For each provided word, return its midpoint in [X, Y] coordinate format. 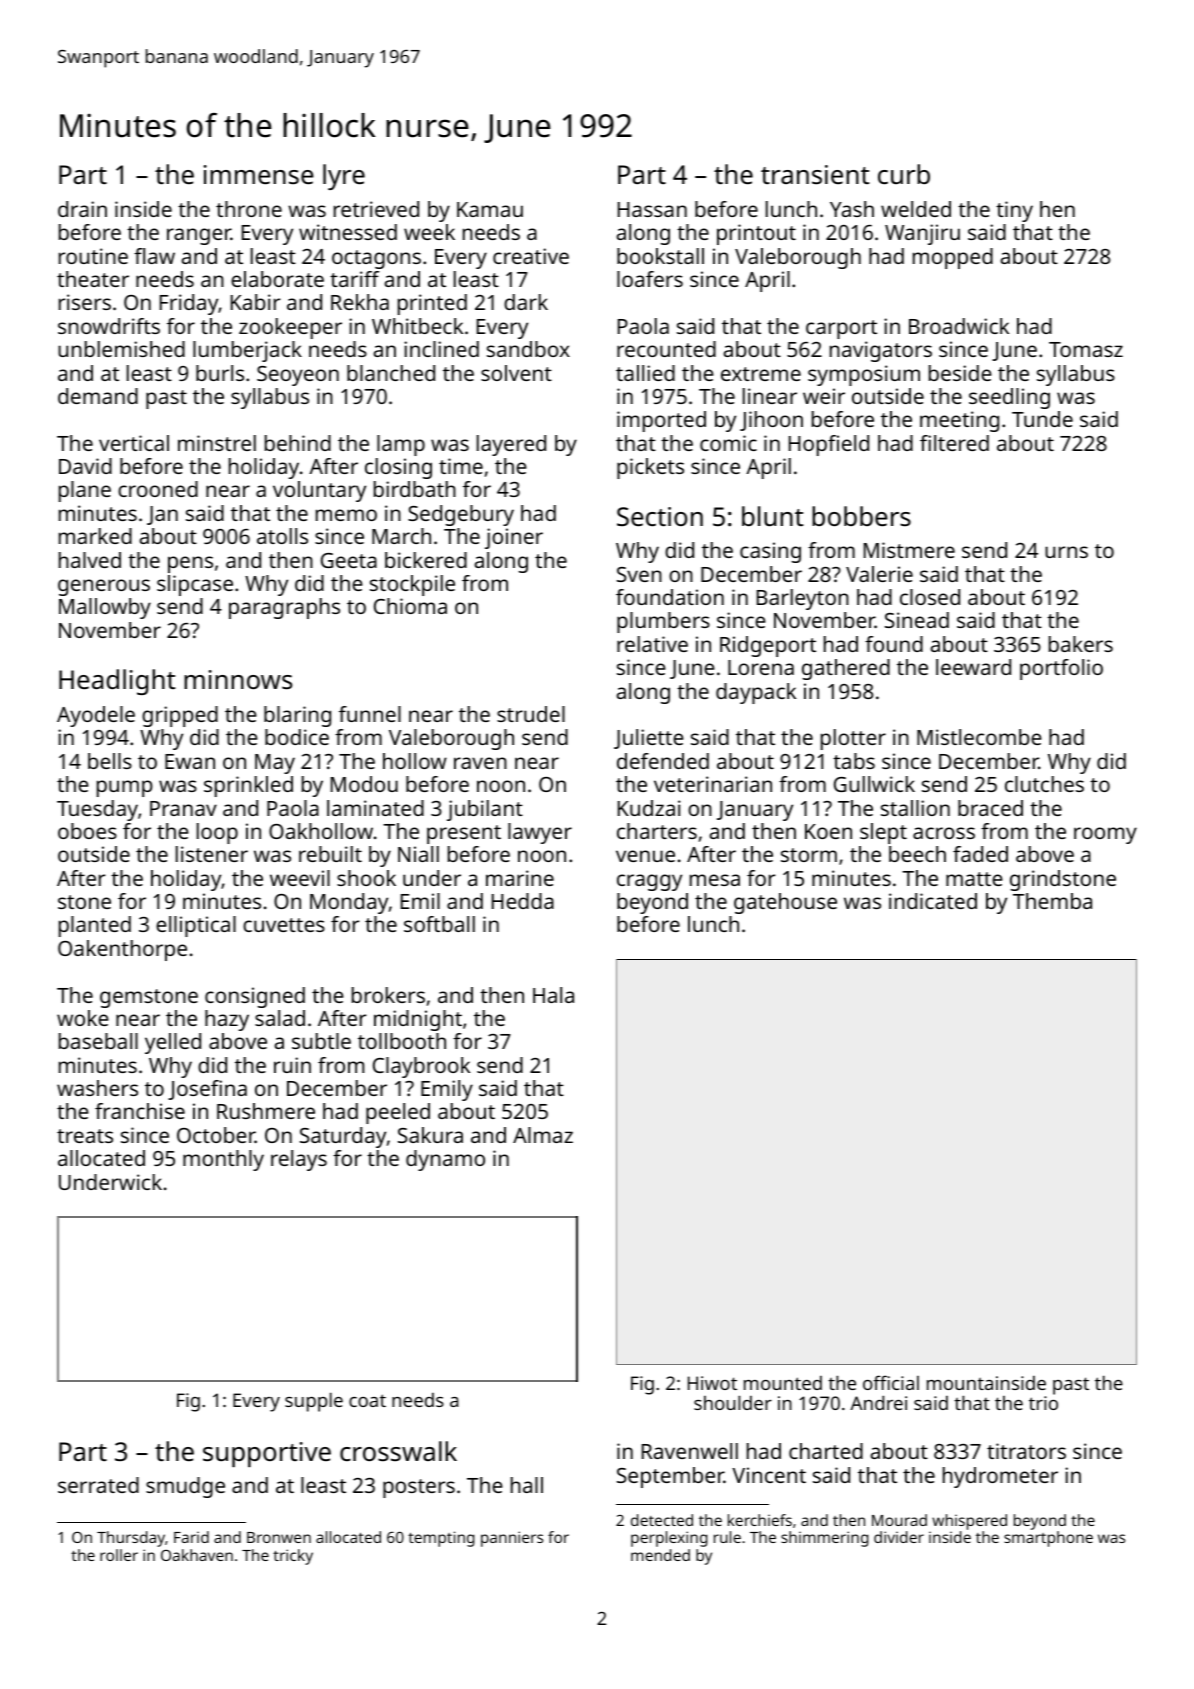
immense [259, 174]
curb [904, 174]
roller [119, 1555]
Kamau [490, 209]
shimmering [825, 1539]
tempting [441, 1539]
